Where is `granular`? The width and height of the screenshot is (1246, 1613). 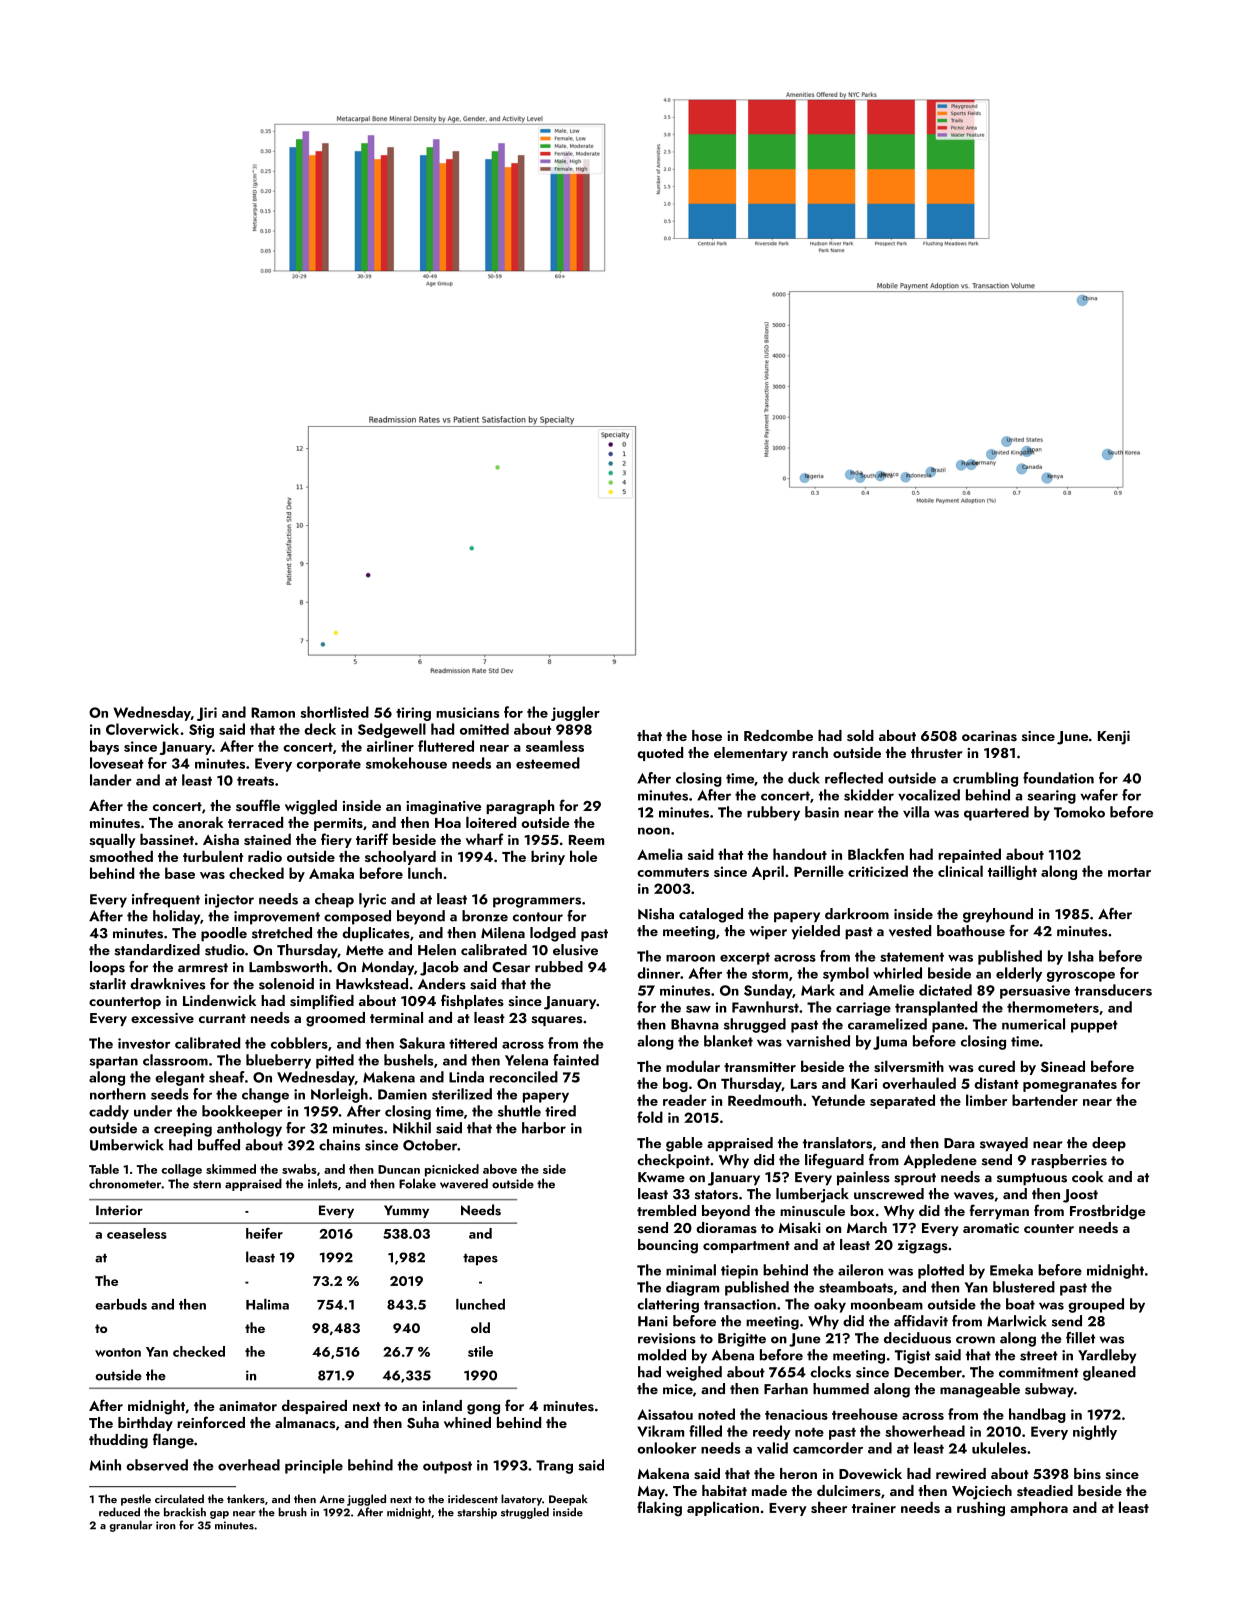 granular is located at coordinates (131, 1526).
